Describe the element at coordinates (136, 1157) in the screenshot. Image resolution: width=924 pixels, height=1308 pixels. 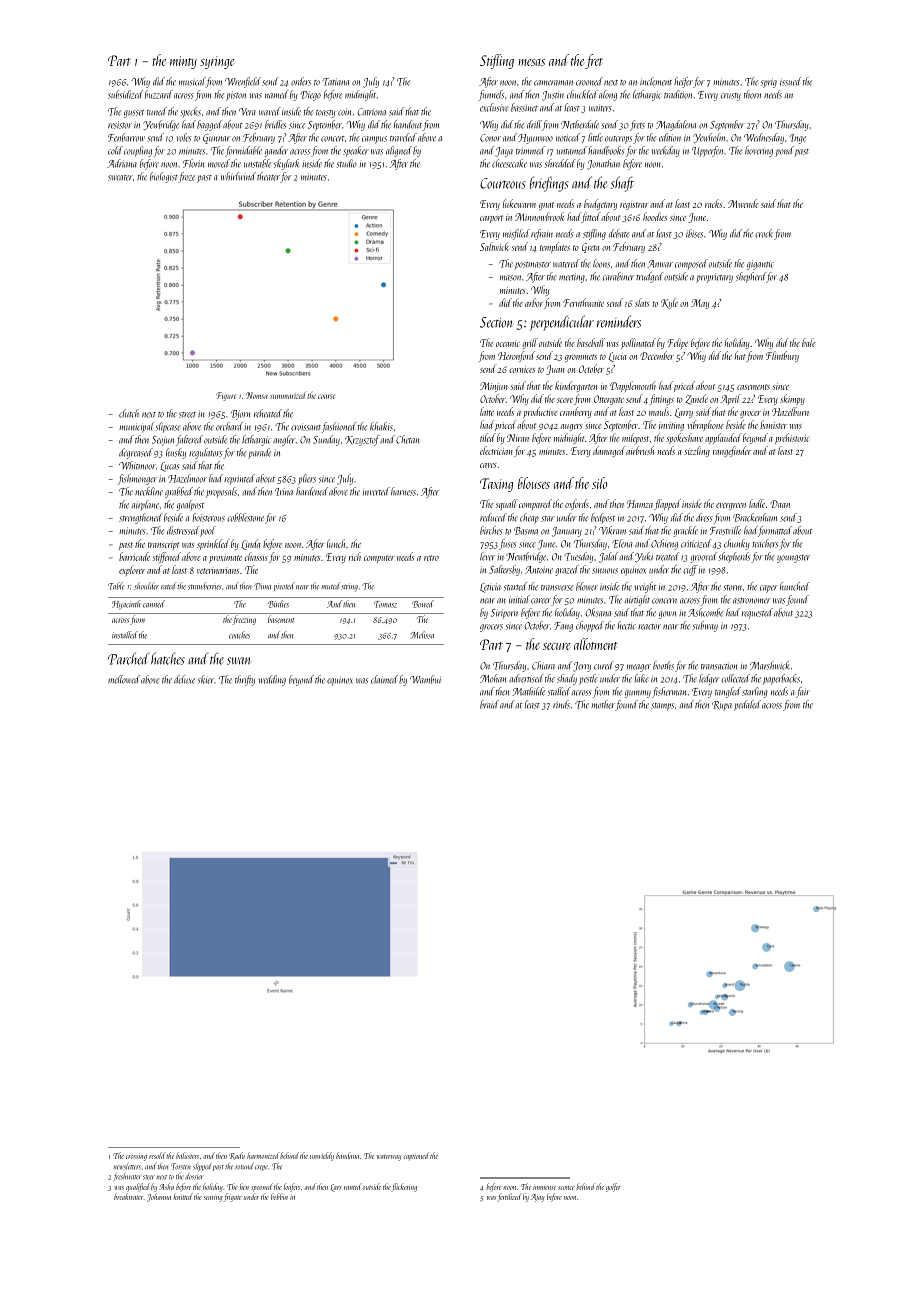
I see `crossing` at that location.
